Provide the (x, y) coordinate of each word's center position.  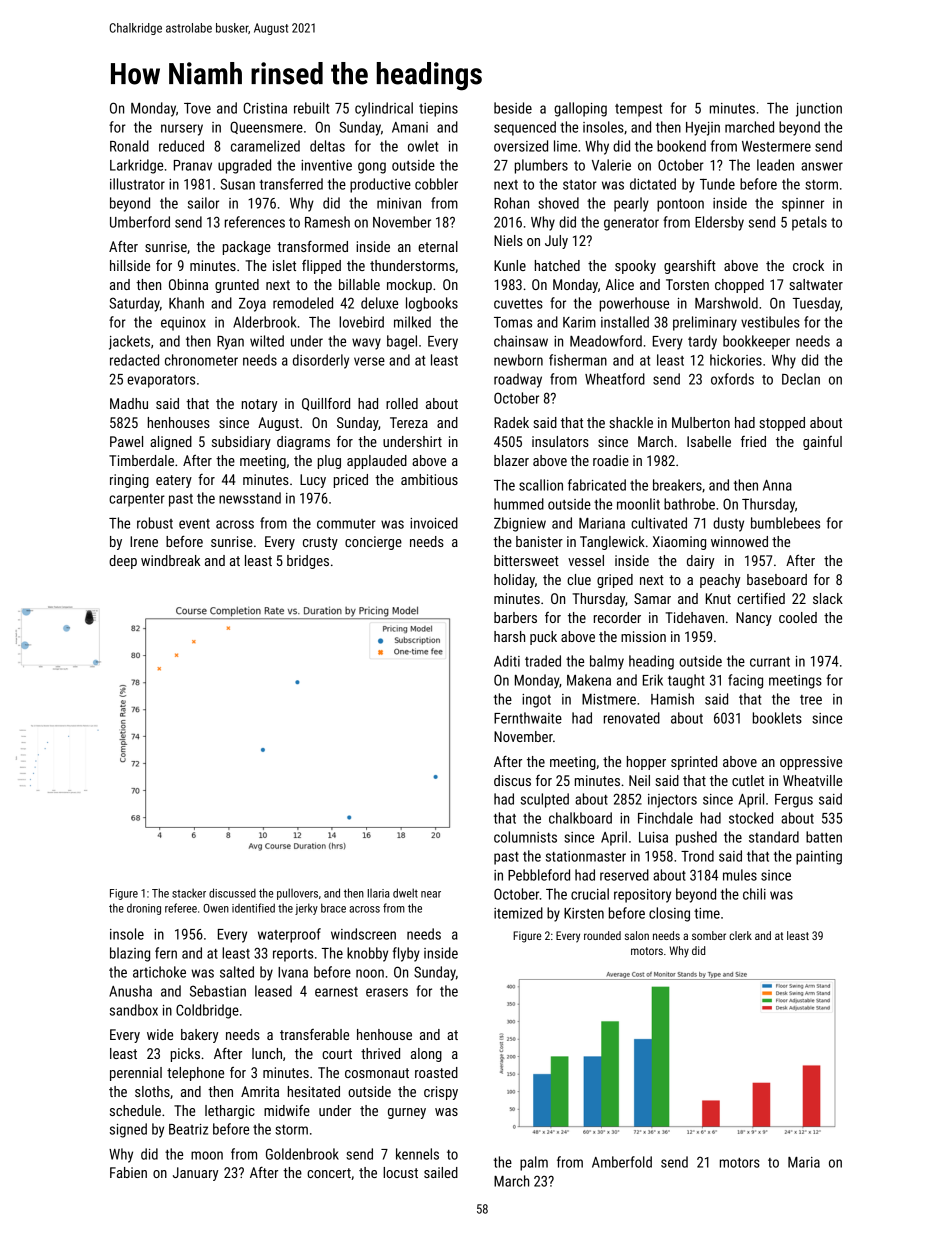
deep (123, 562)
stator (580, 185)
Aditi (507, 661)
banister (539, 541)
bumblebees (785, 523)
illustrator (137, 184)
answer (822, 166)
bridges (308, 562)
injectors (672, 801)
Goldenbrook (302, 1154)
